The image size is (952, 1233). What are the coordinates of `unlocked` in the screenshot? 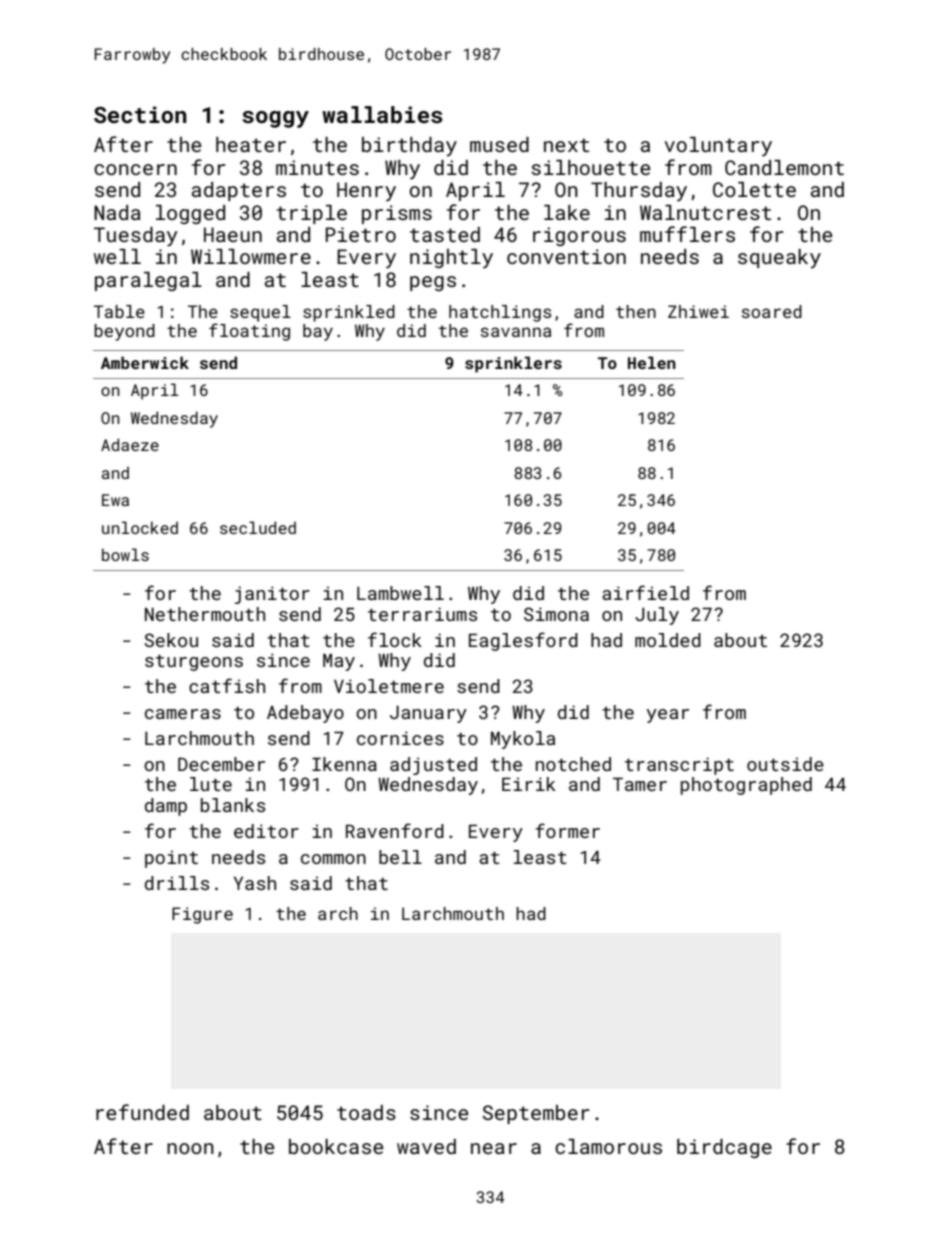 It's located at (140, 527).
